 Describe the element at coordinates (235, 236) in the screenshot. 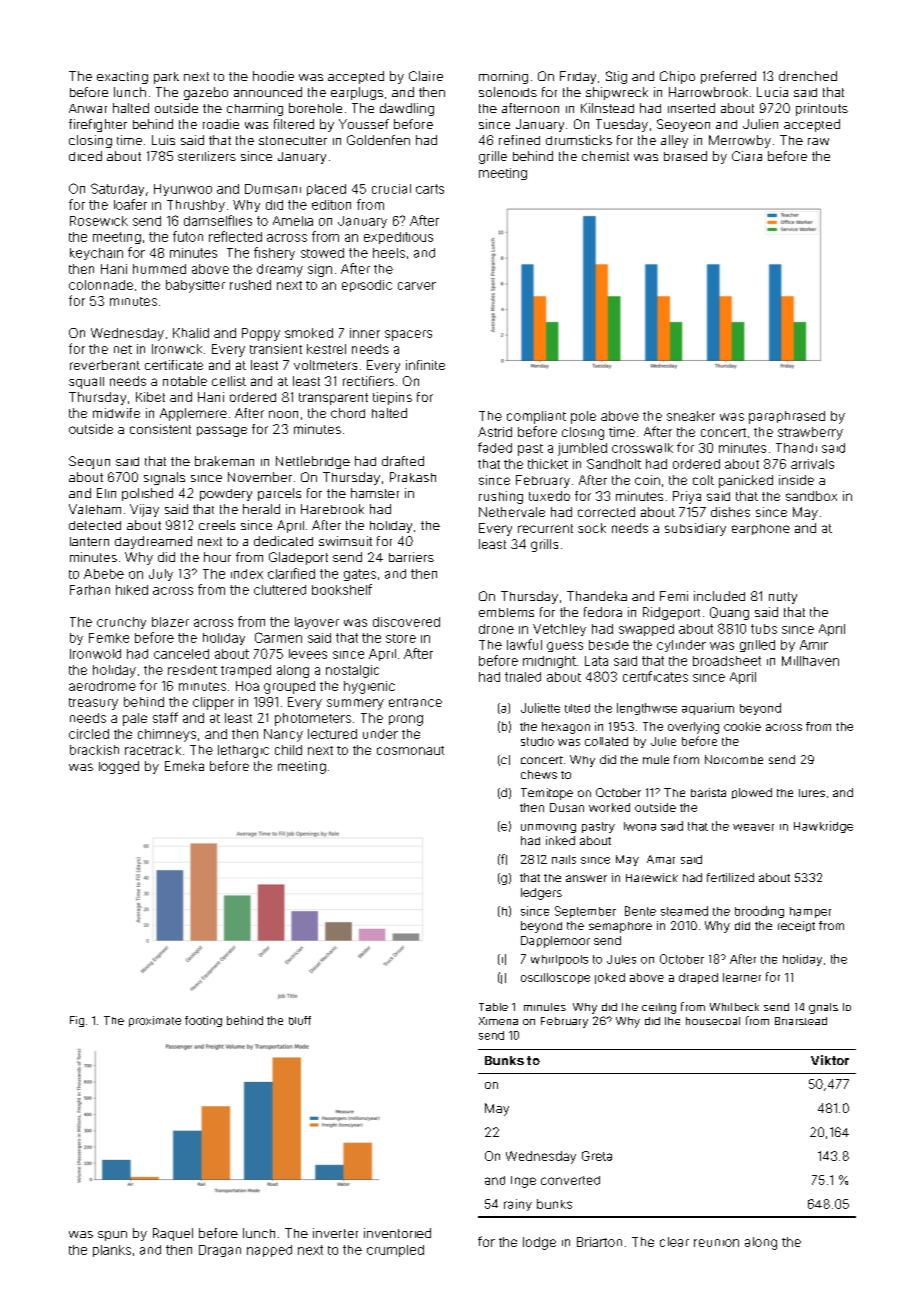

I see `reflected` at that location.
